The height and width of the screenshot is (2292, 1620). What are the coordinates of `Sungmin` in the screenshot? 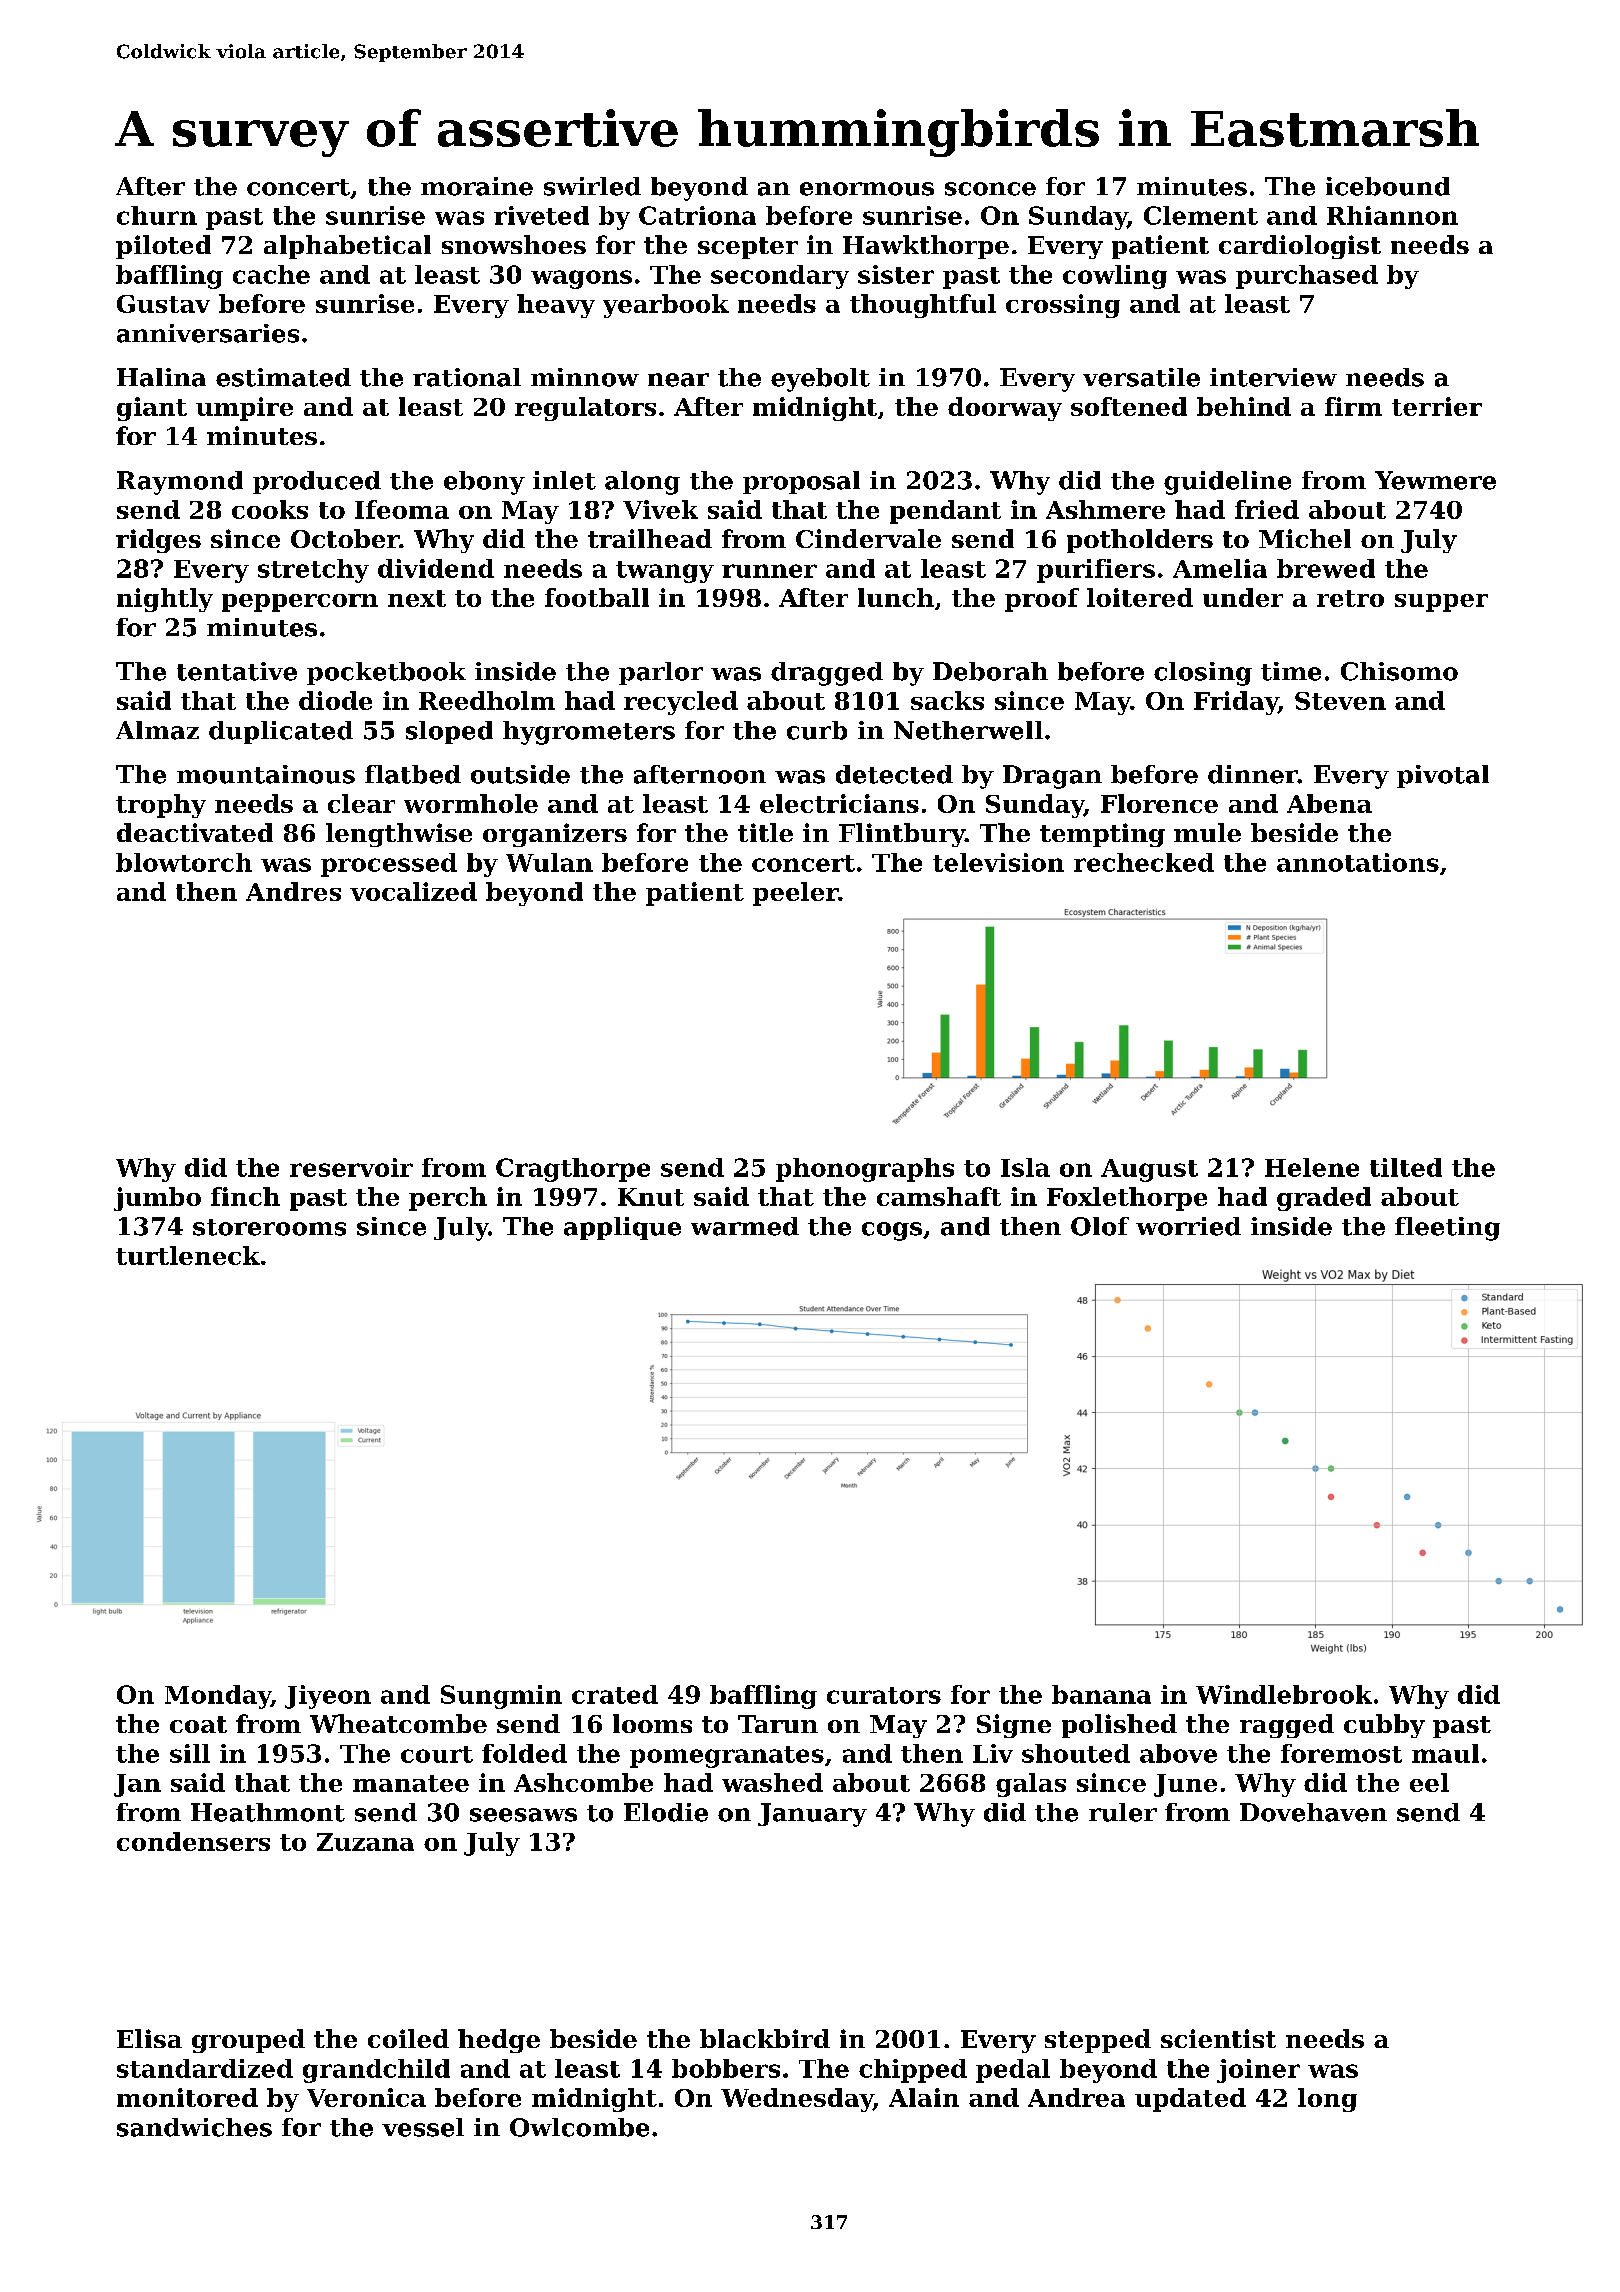 It's located at (501, 1697).
